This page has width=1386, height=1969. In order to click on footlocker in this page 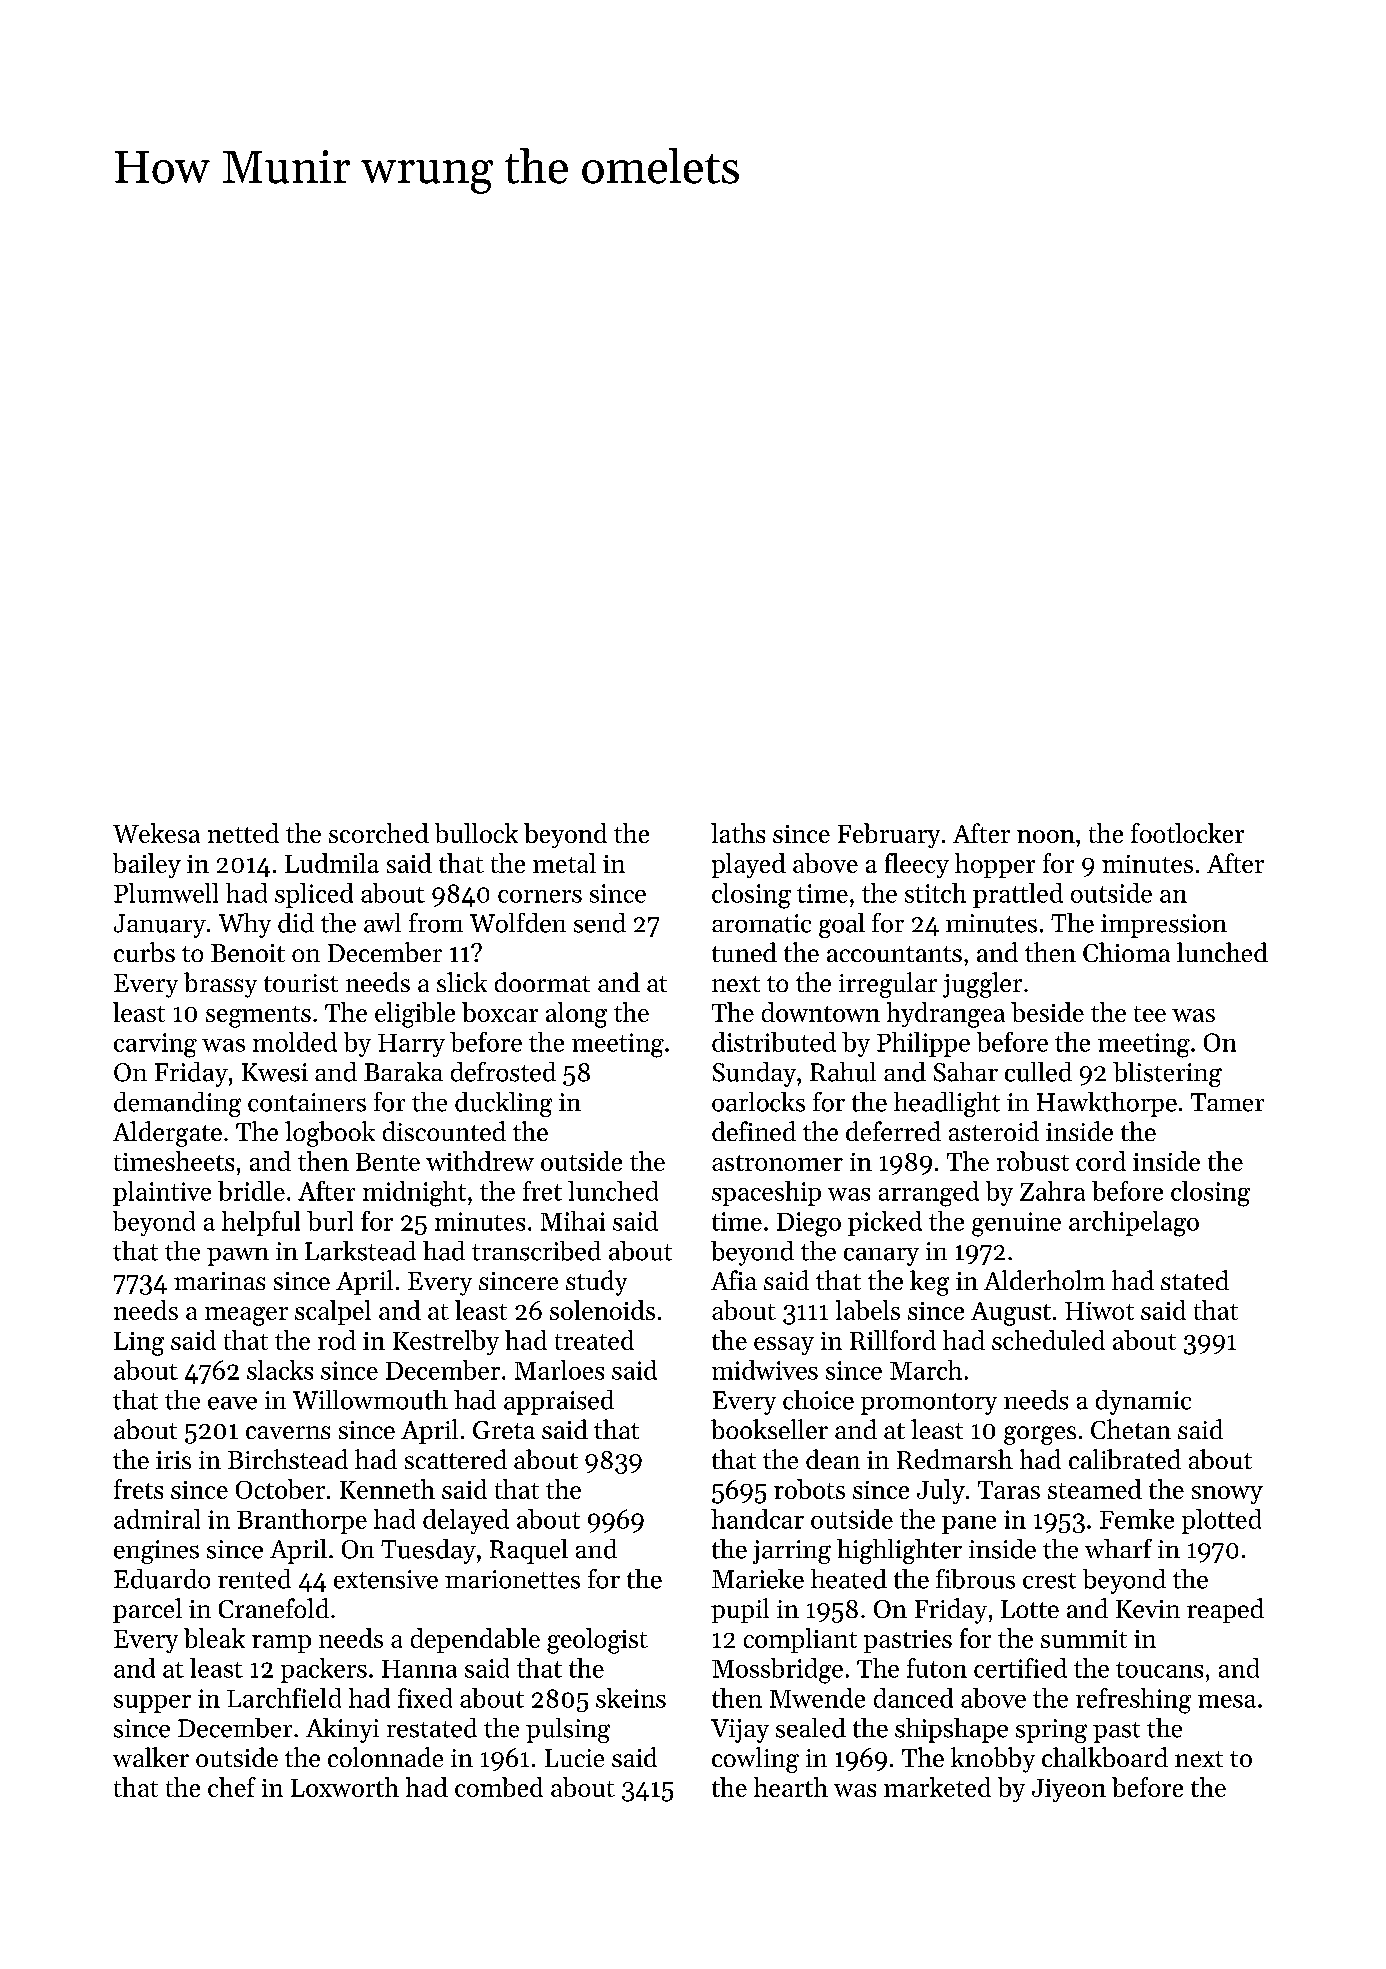, I will do `click(1187, 833)`.
